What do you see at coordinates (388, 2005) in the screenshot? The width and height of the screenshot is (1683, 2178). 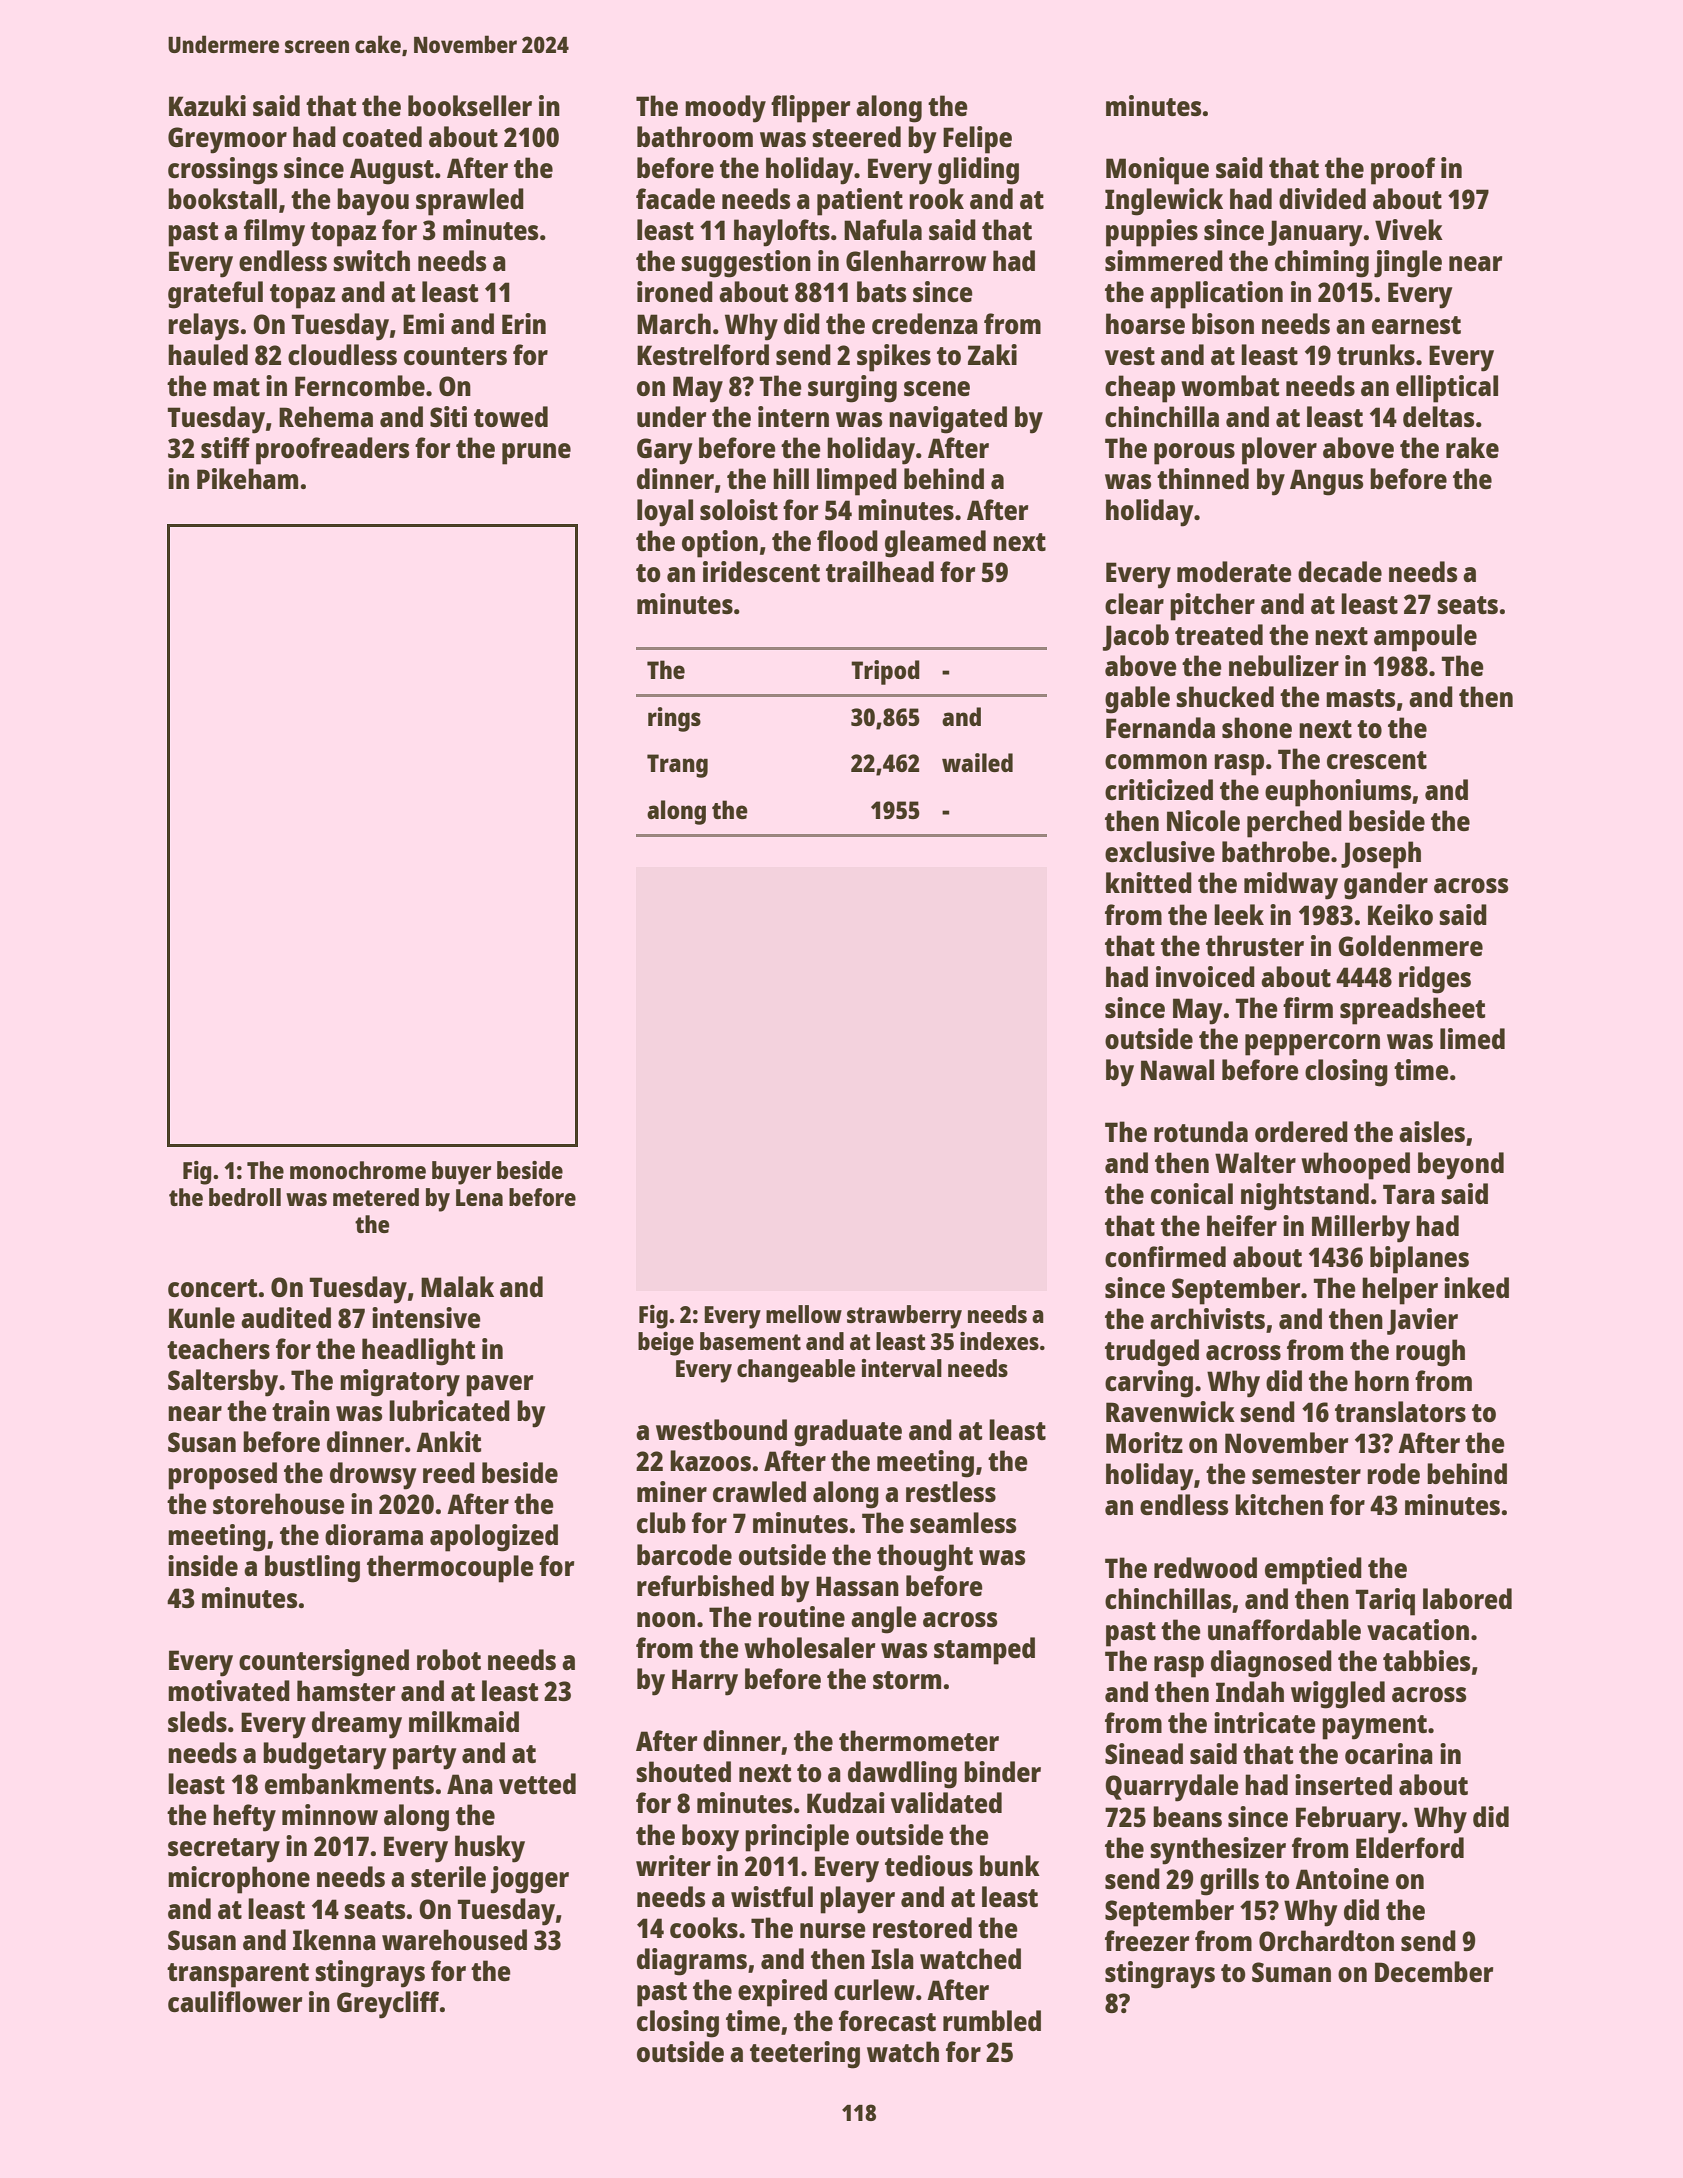 I see `Greycliff` at bounding box center [388, 2005].
